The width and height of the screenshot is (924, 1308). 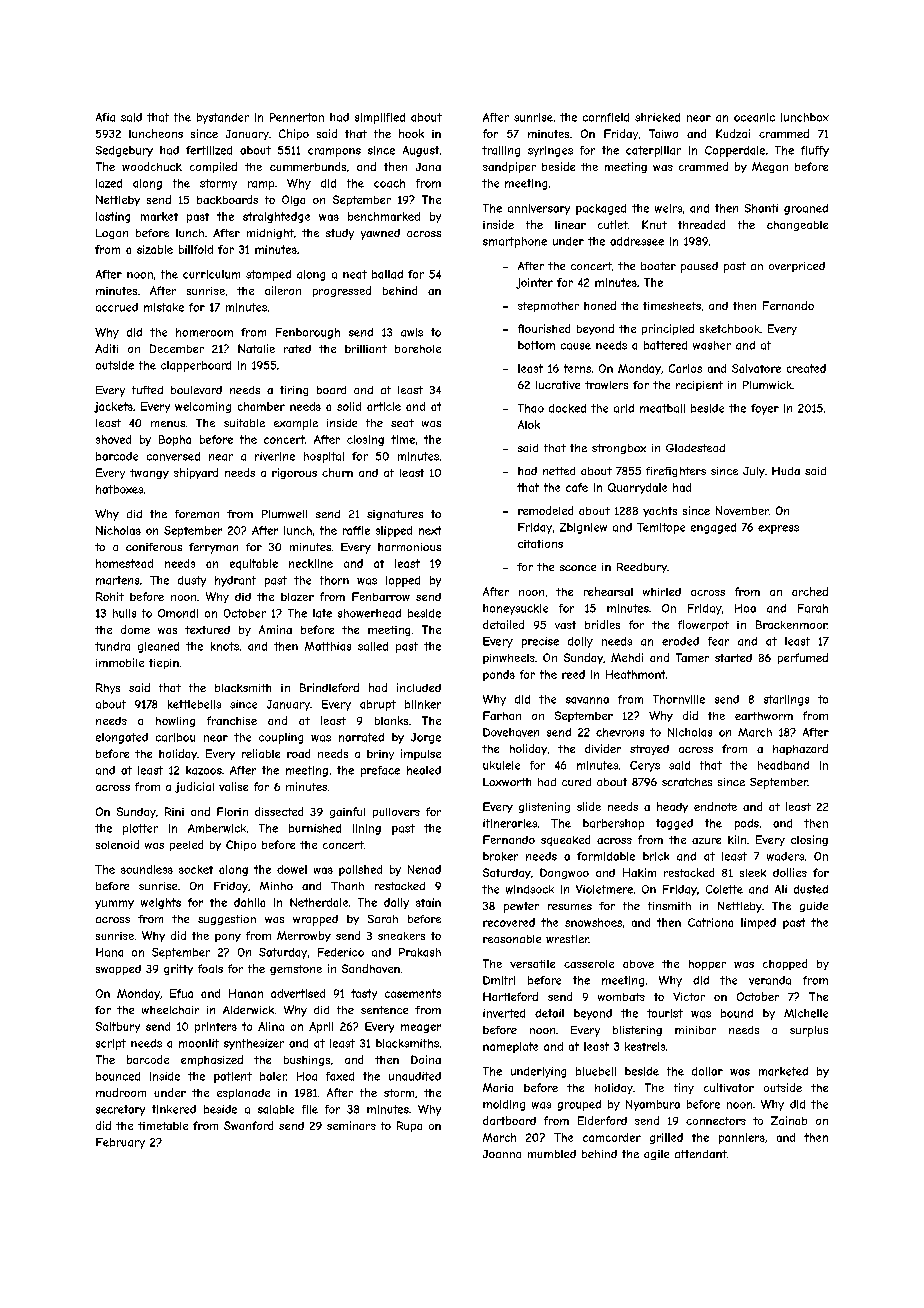 What do you see at coordinates (248, 1125) in the screenshot?
I see `Swanford` at bounding box center [248, 1125].
